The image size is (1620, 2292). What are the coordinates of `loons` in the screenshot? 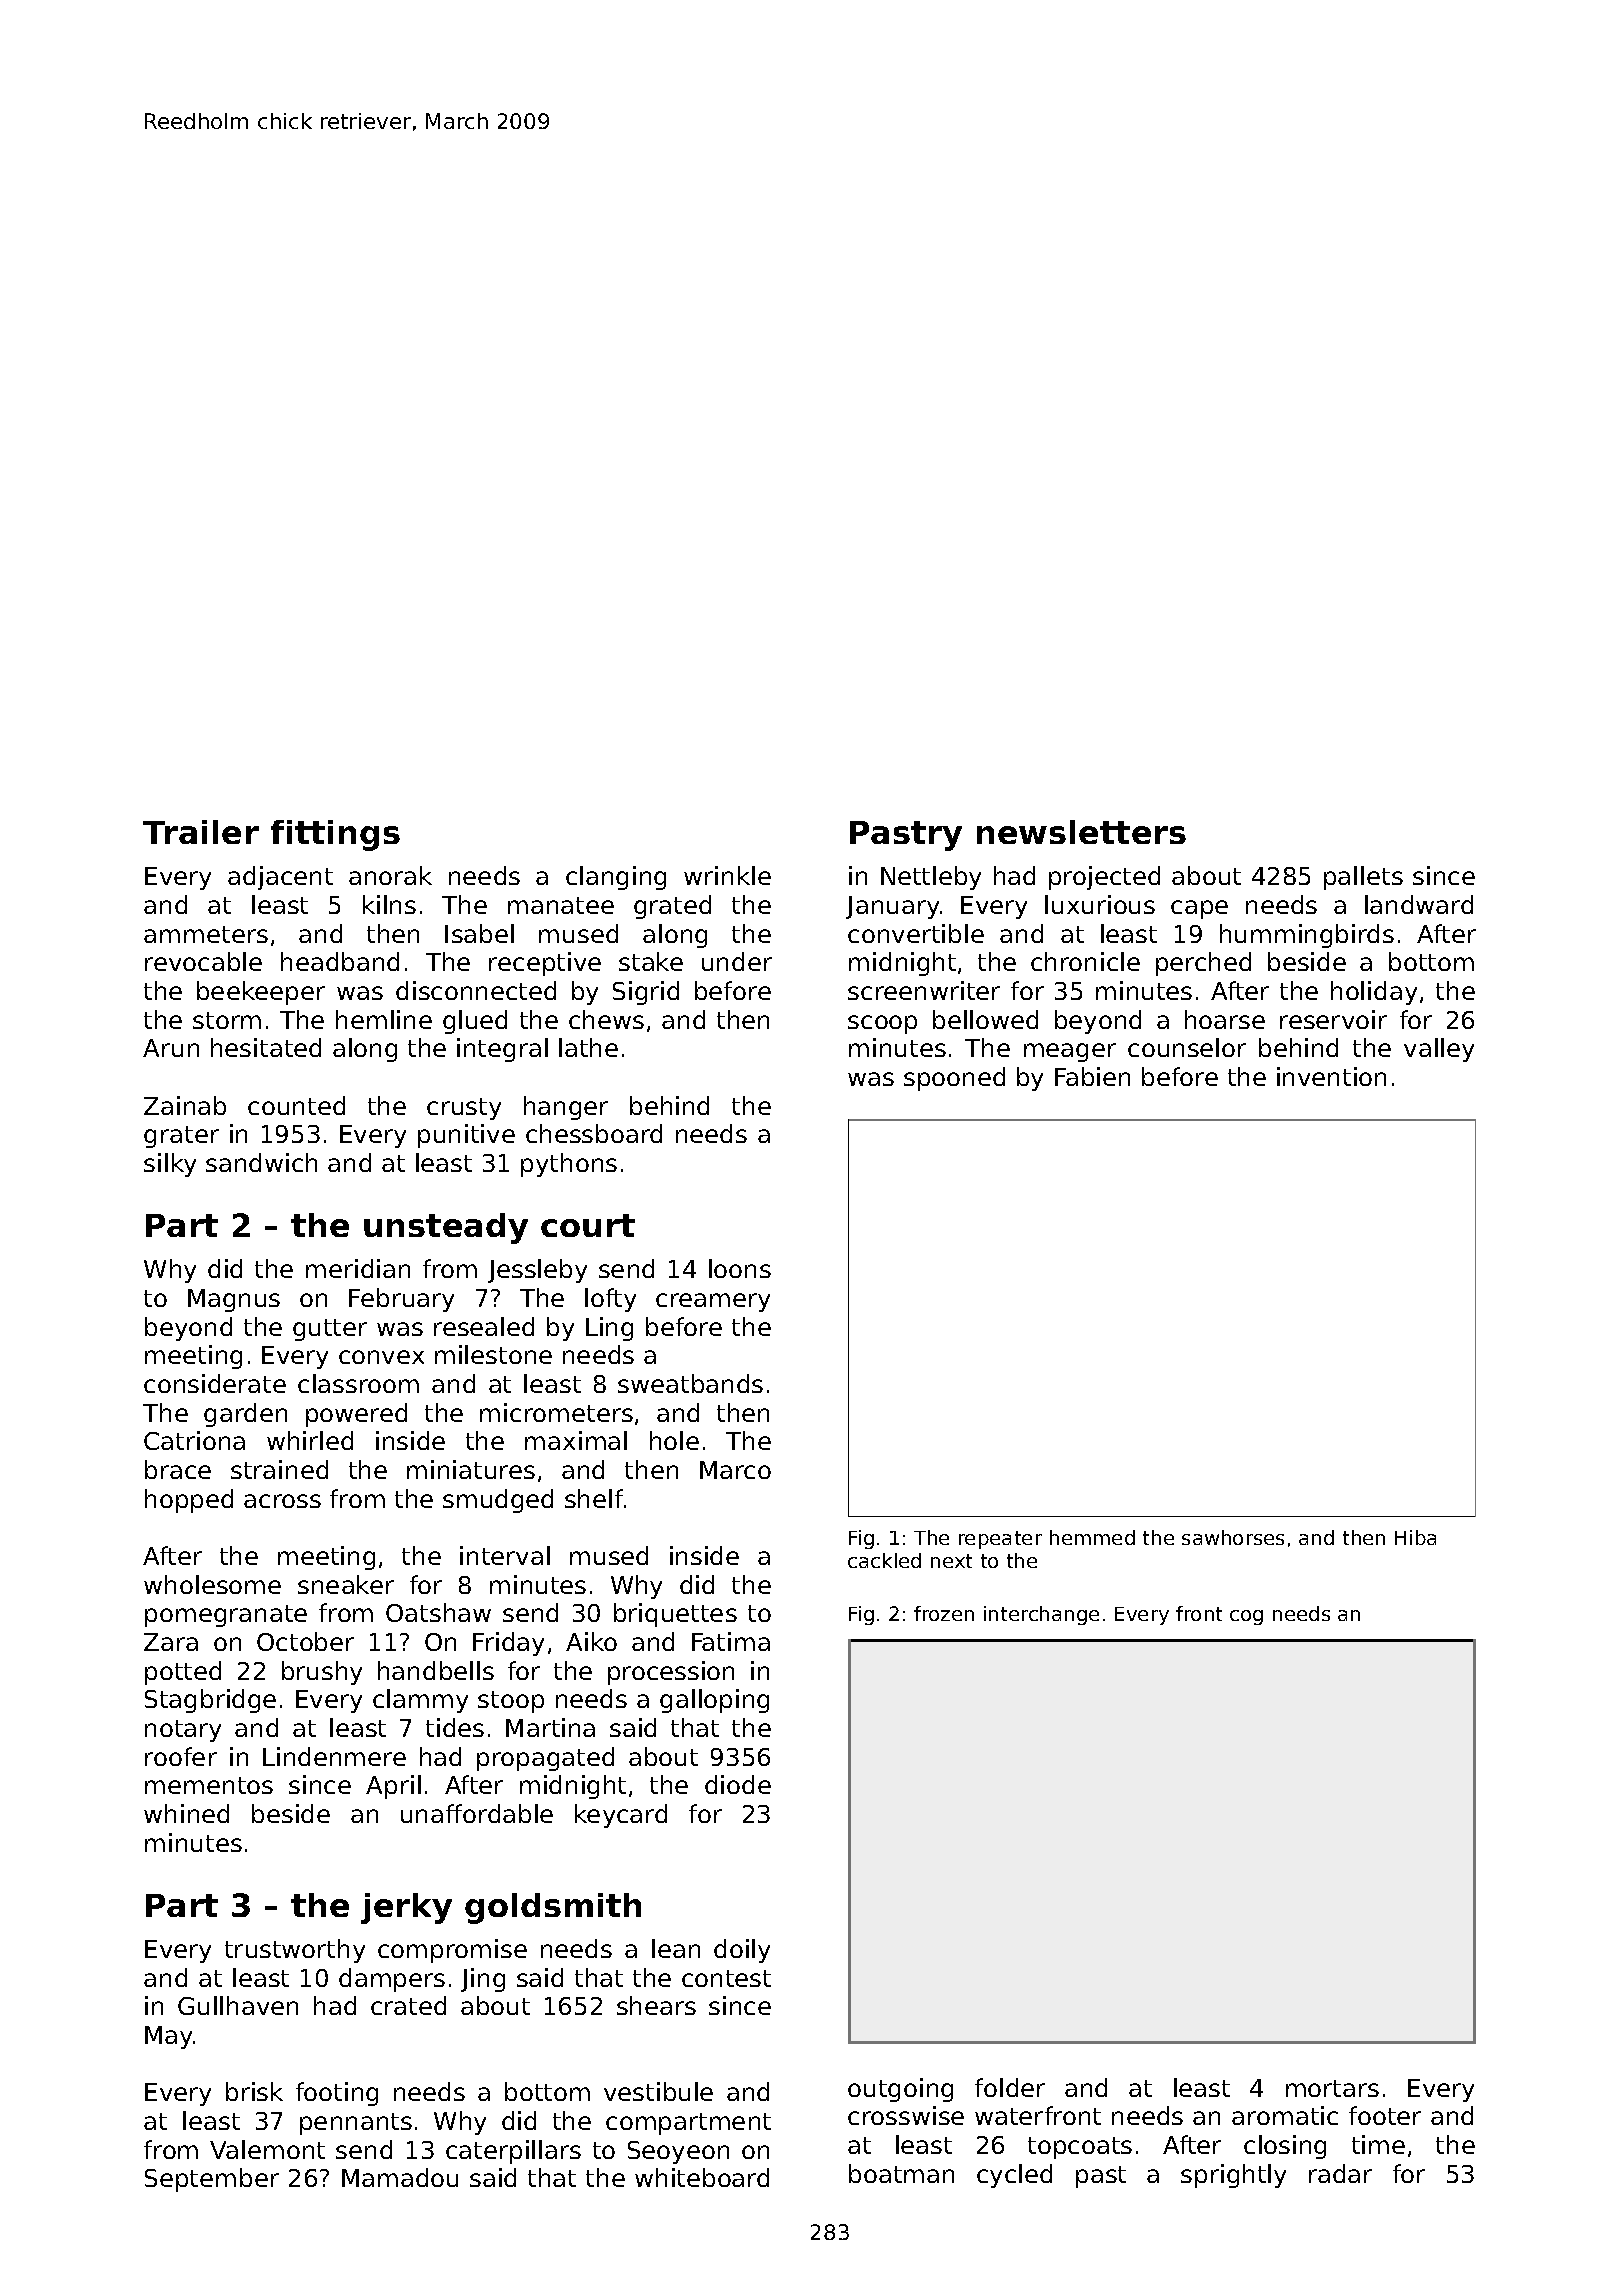 It's located at (740, 1268).
